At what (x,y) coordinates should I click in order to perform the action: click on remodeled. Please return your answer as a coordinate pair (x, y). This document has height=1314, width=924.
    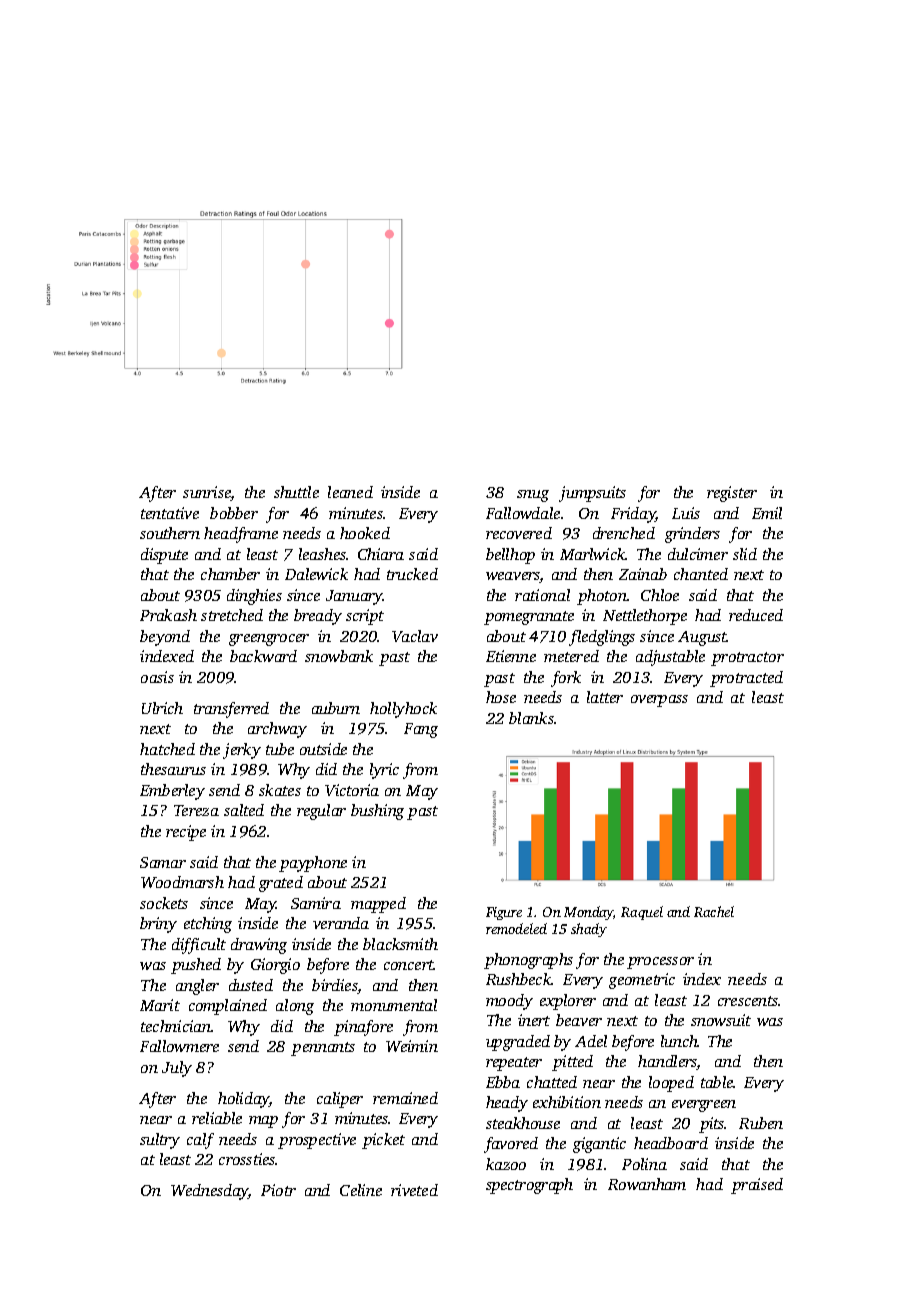
    Looking at the image, I should click on (516, 928).
